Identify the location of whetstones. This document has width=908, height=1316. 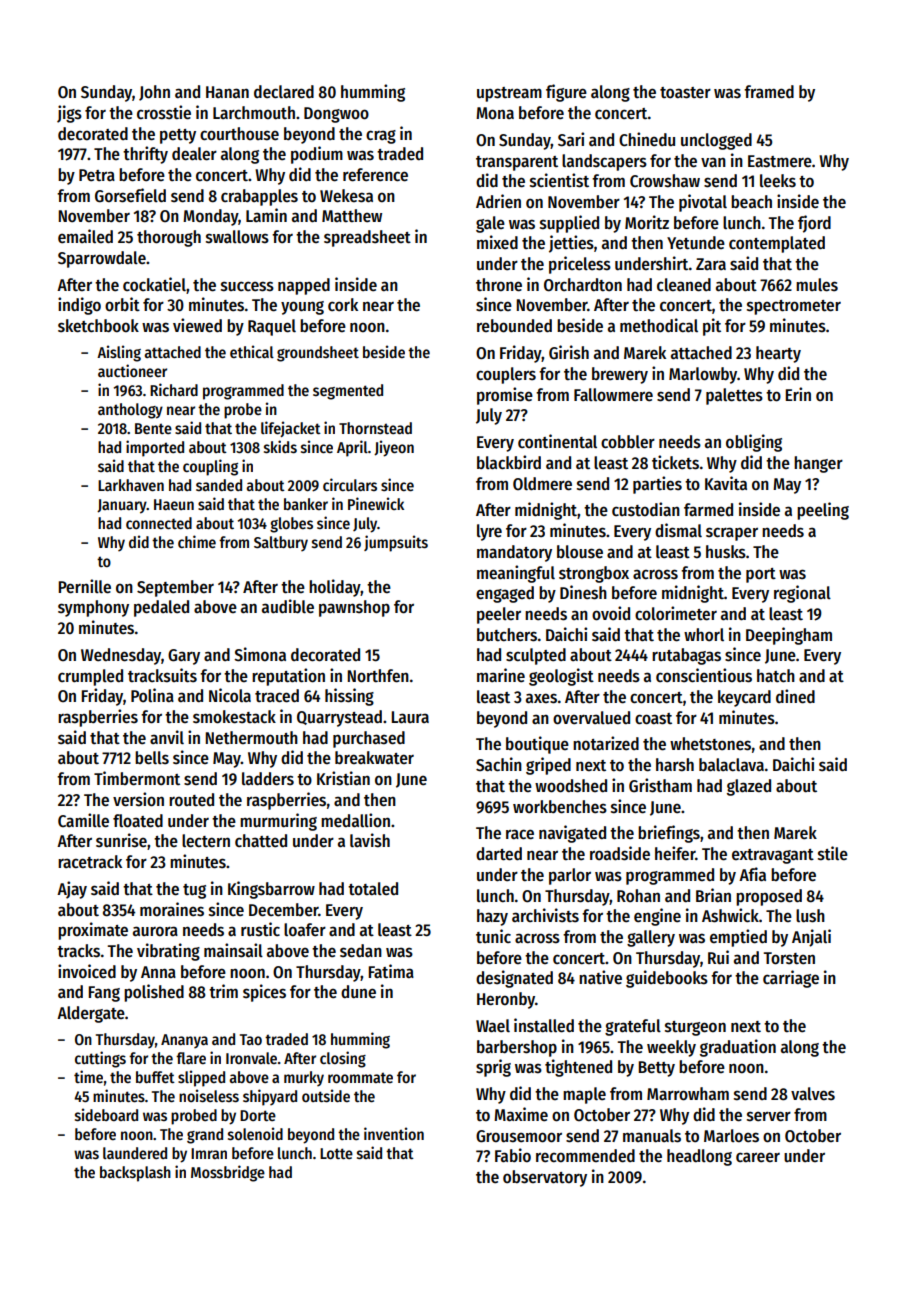
(710, 744).
